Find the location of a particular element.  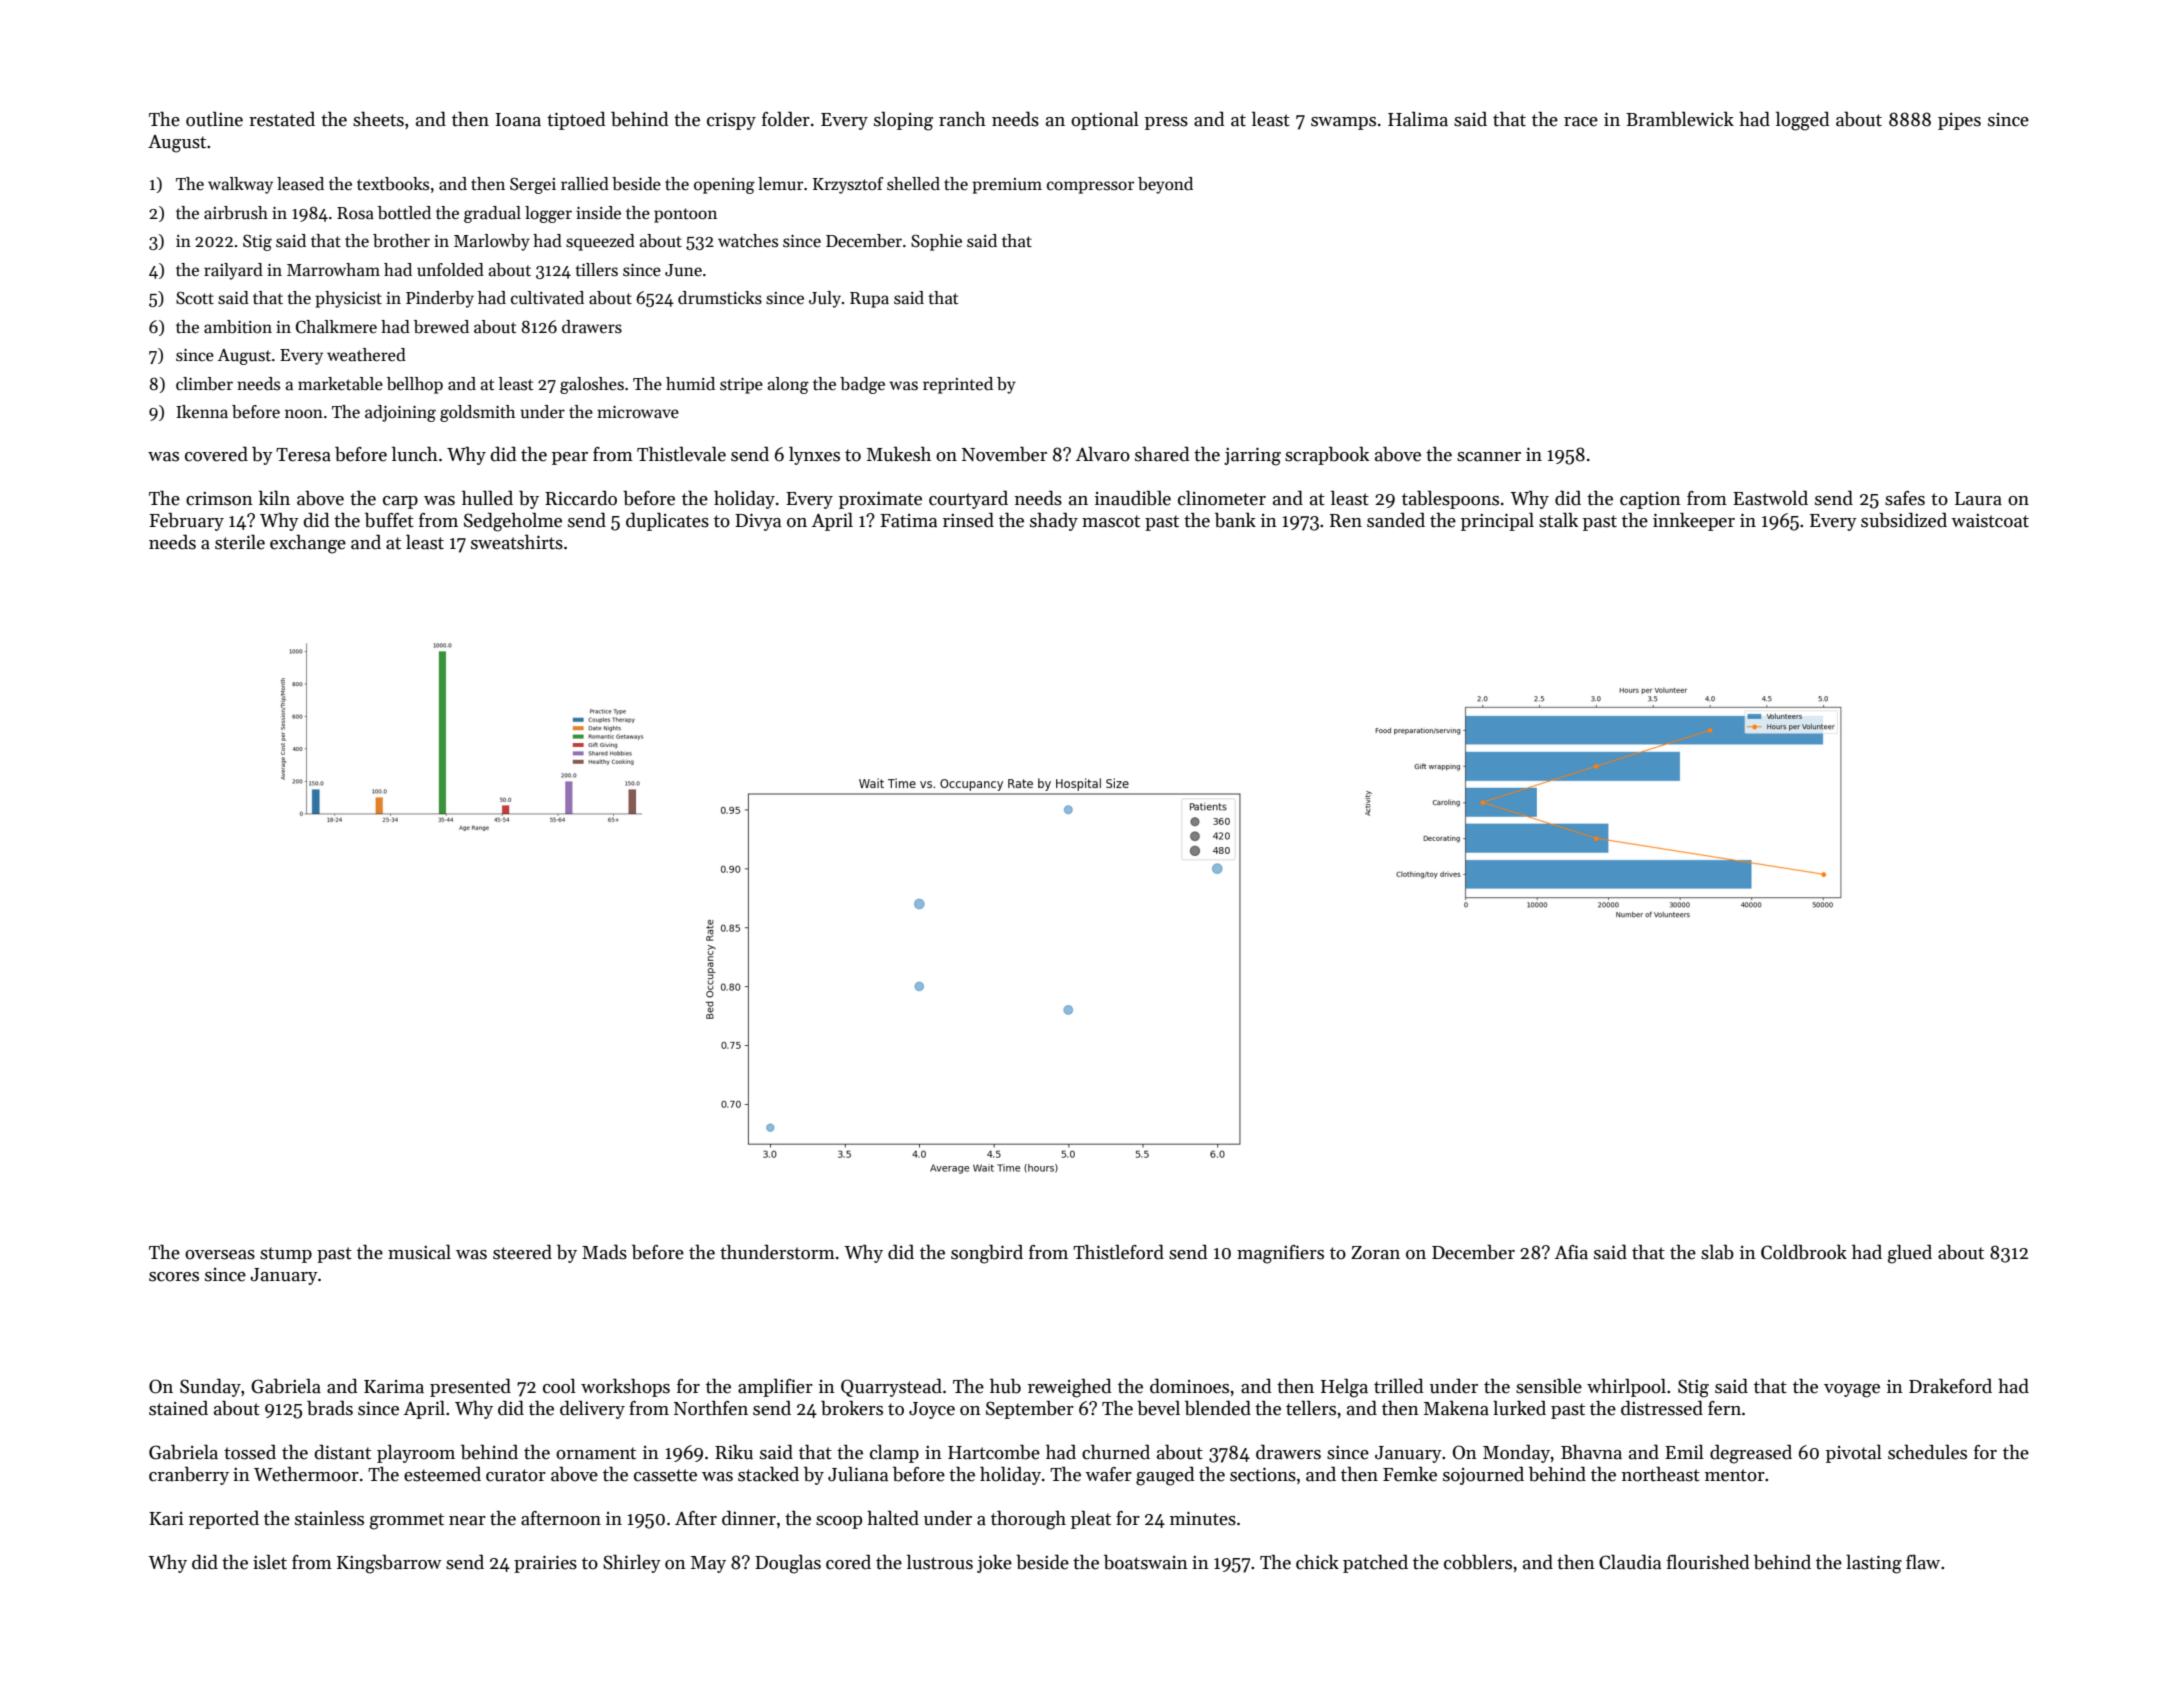

Mukesh is located at coordinates (899, 454).
